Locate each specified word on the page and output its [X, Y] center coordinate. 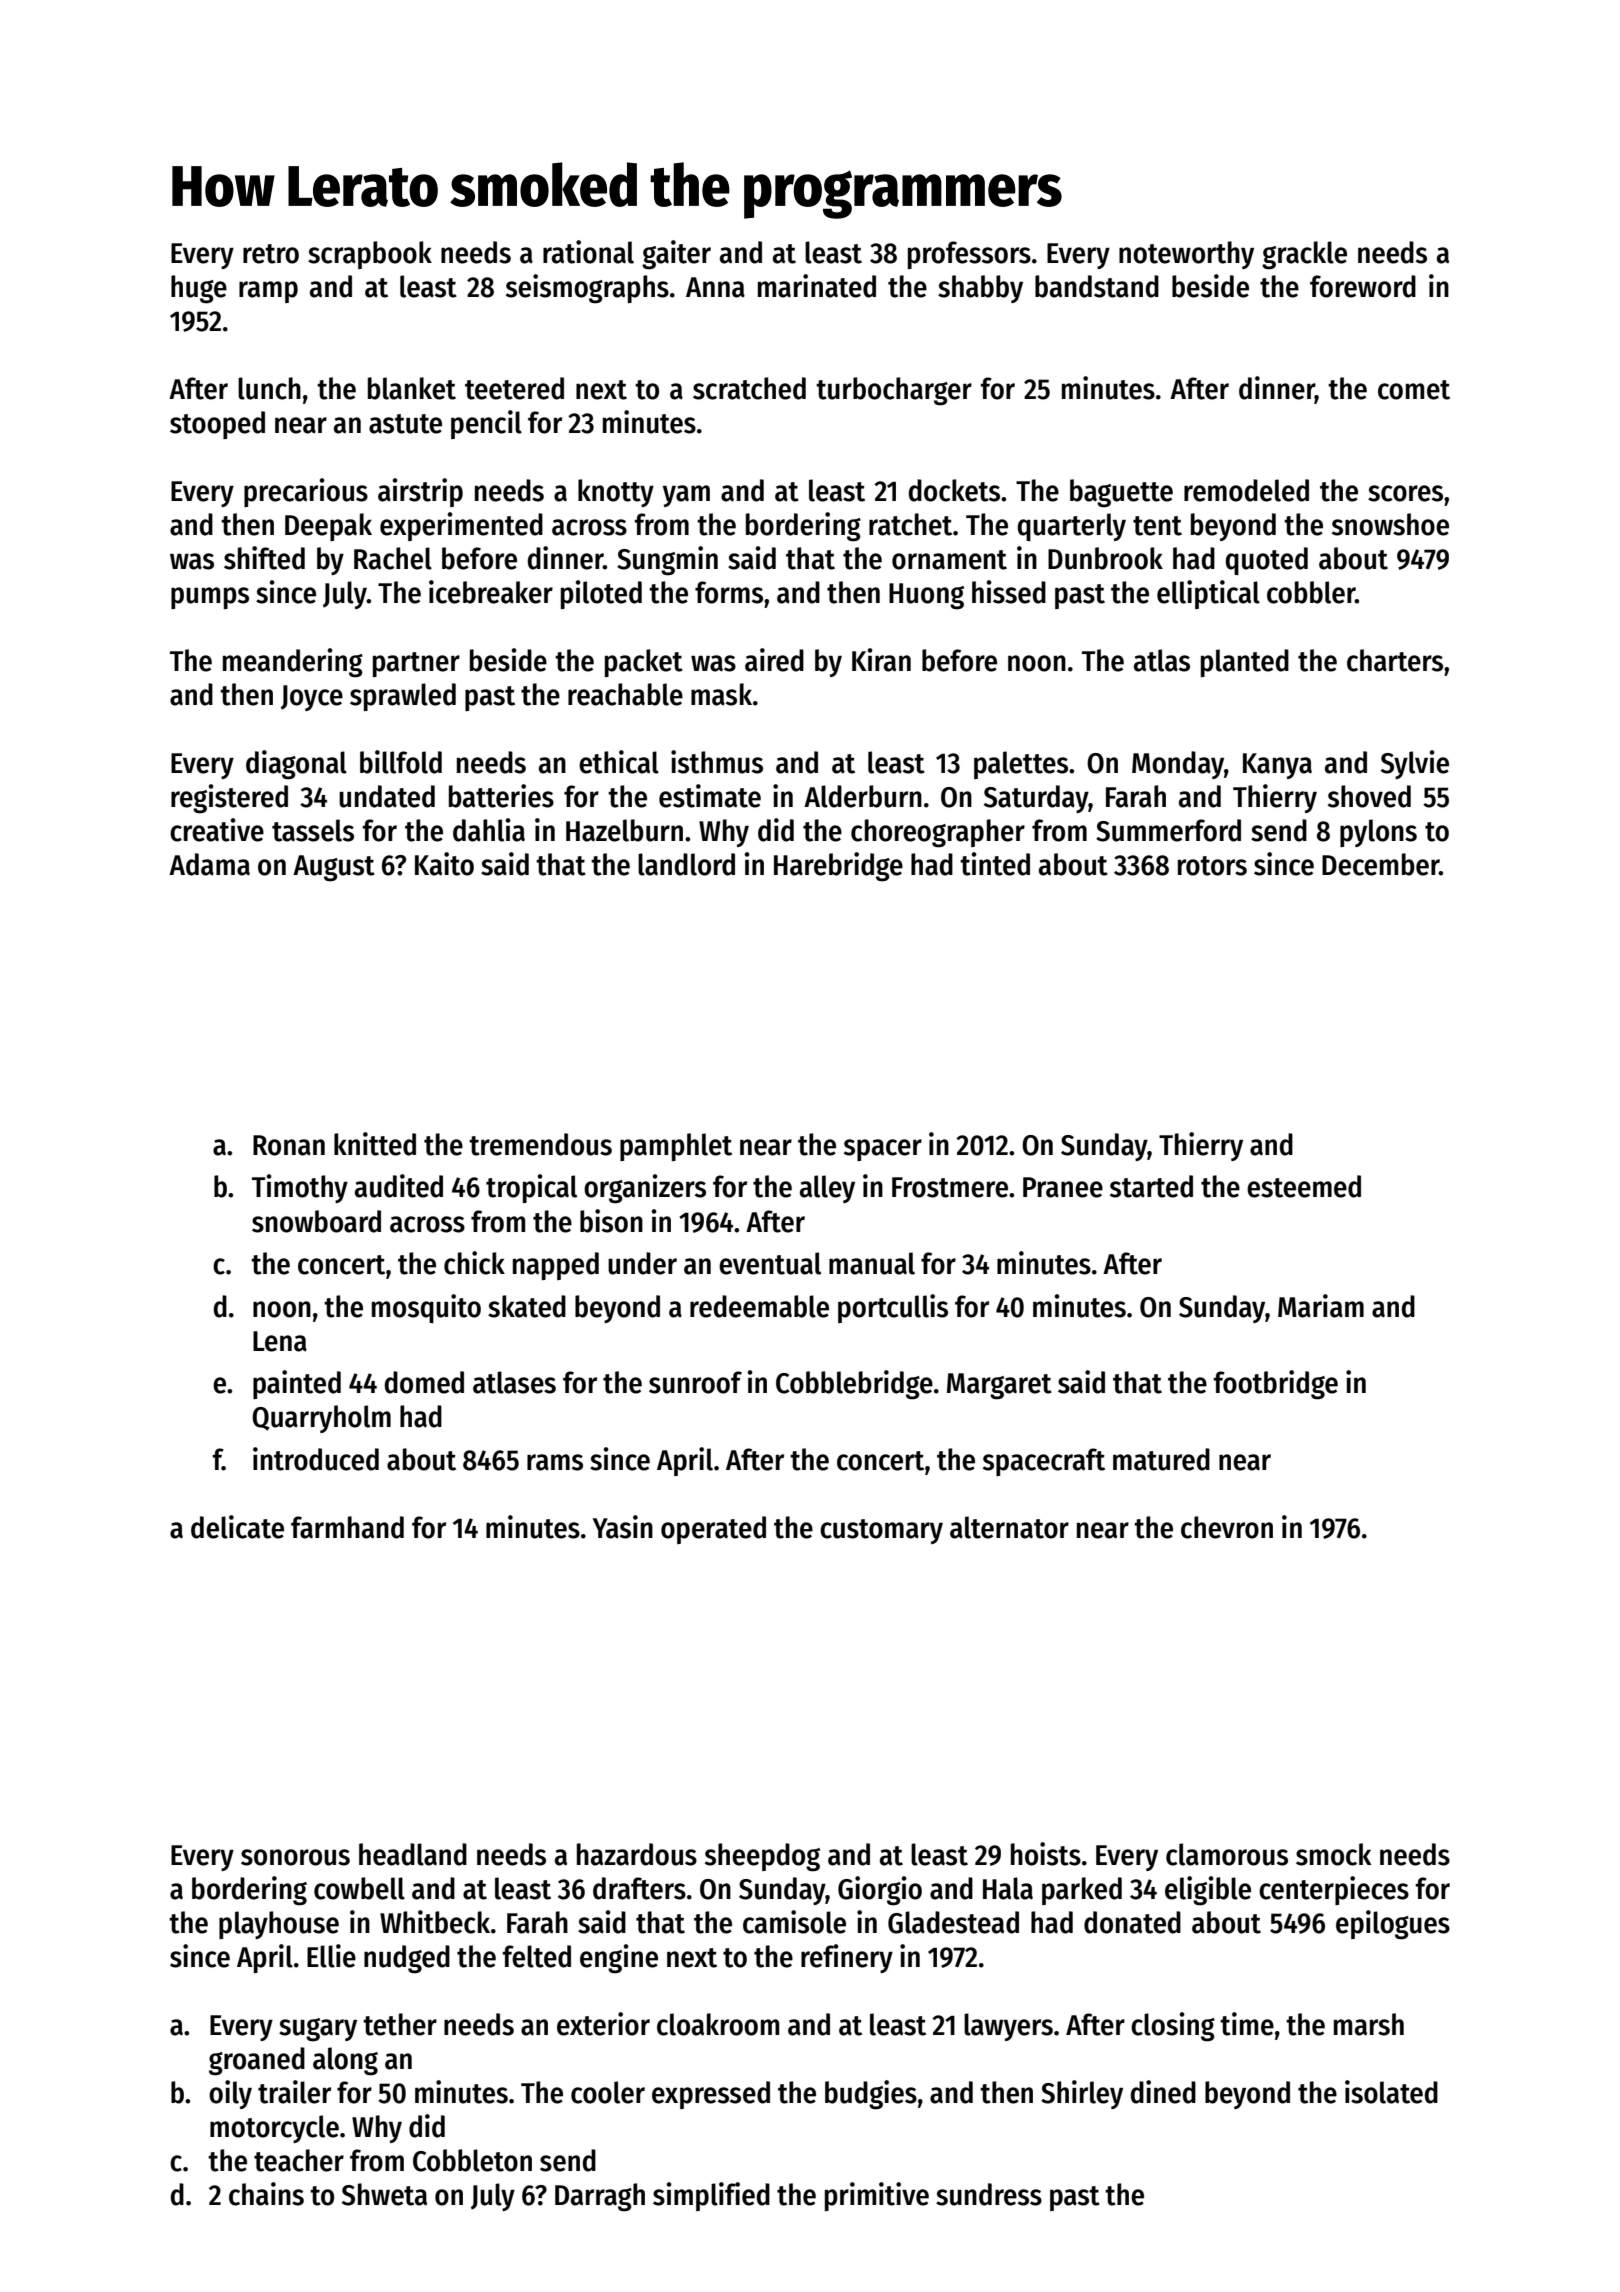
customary [881, 1531]
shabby [980, 289]
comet [1414, 390]
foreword [1363, 286]
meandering [293, 663]
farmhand [347, 1527]
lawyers [1008, 2027]
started [1151, 1186]
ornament [949, 560]
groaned [257, 2061]
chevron [1227, 1527]
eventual [770, 1263]
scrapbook [370, 255]
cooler [608, 2092]
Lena [280, 1341]
